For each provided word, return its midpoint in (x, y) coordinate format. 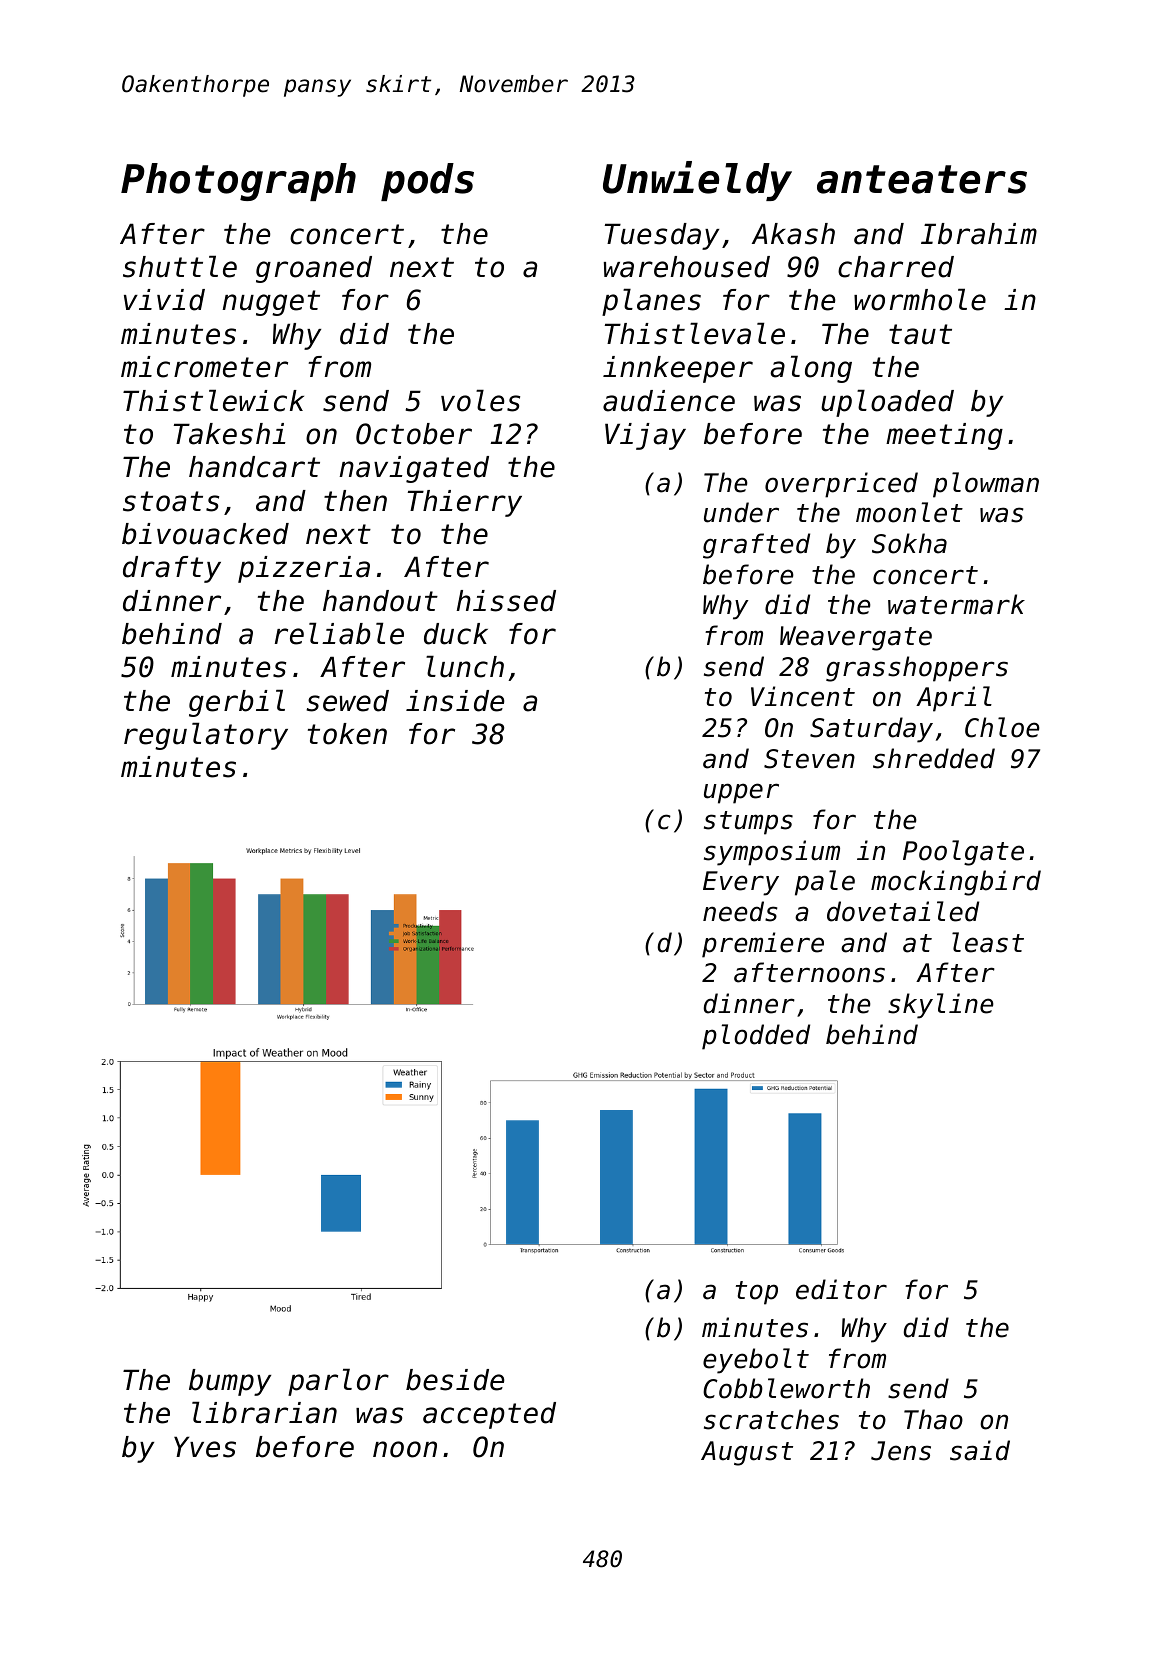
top (757, 1293)
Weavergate (856, 638)
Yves (205, 1447)
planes (651, 302)
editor (841, 1289)
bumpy (230, 1382)
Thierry (465, 503)
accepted (489, 1415)
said (980, 1450)
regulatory (206, 736)
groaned (314, 269)
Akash (793, 234)
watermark (956, 604)
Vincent (803, 696)
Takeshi (230, 434)
